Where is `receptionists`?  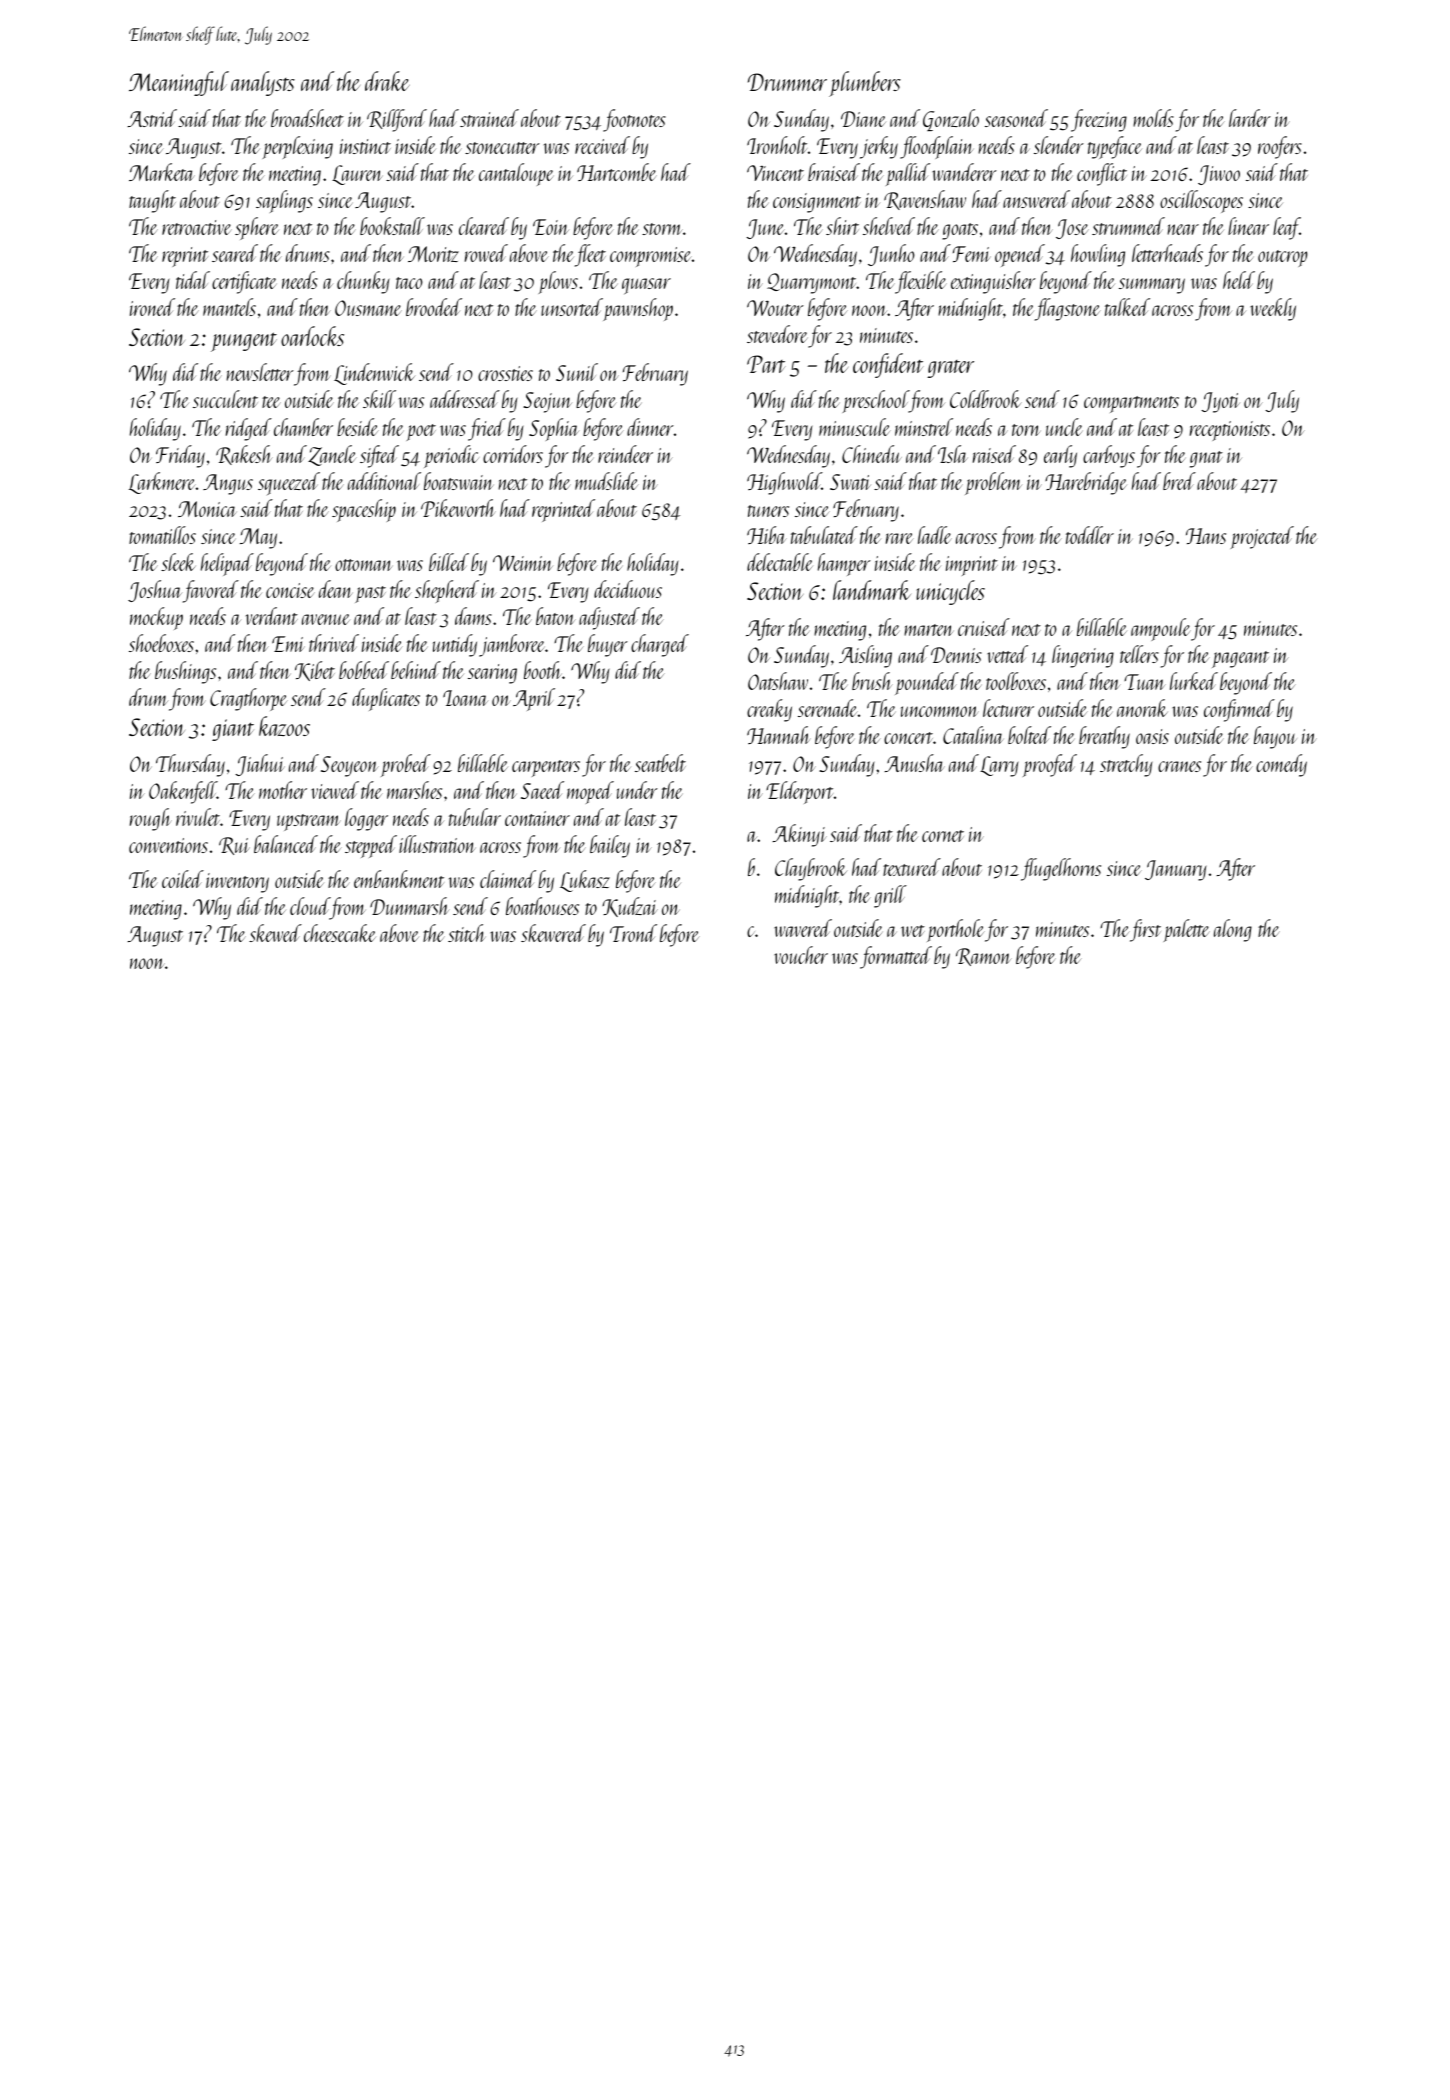
receptionists is located at coordinates (1230, 431).
